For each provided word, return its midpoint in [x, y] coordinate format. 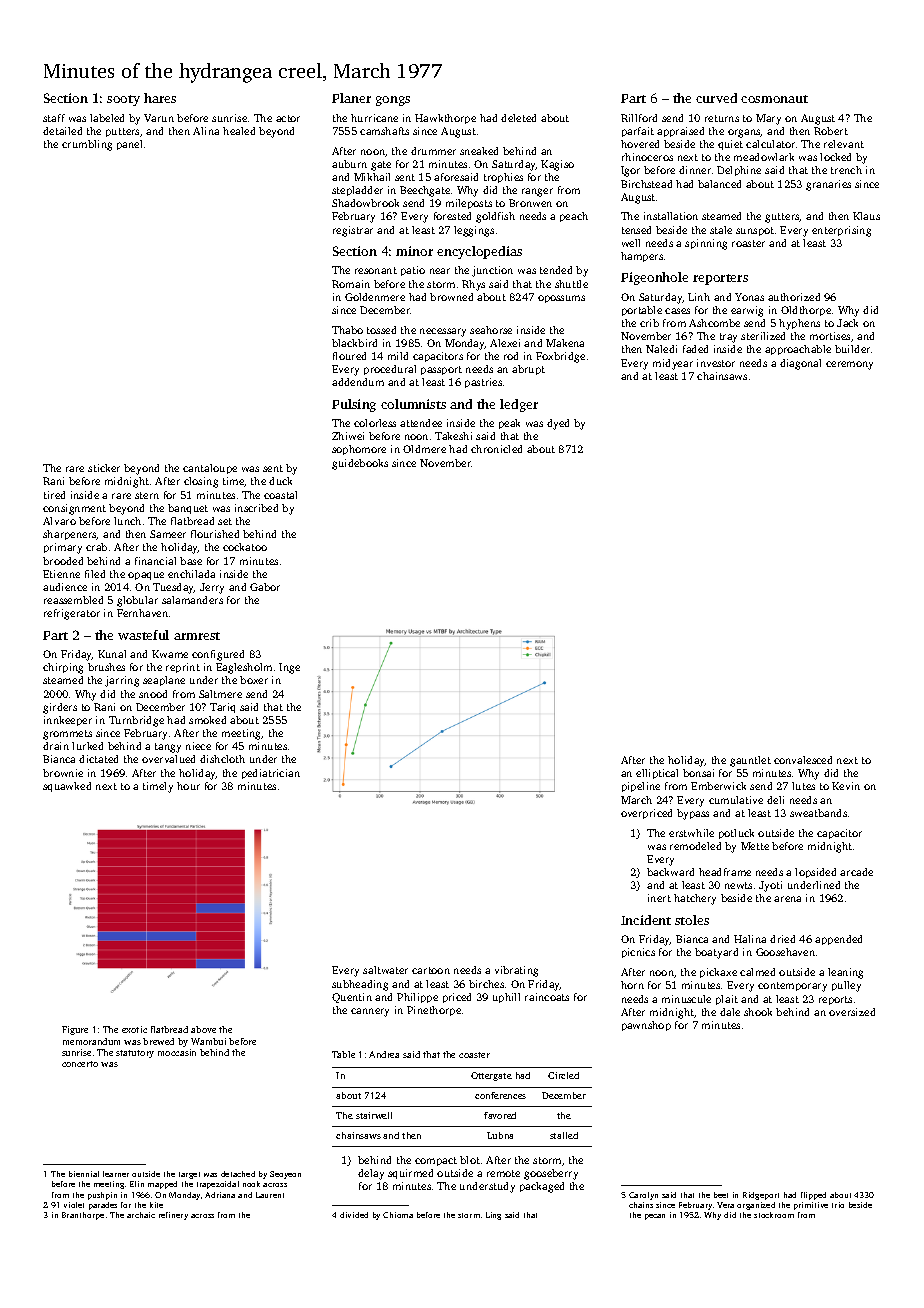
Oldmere [424, 449]
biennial [84, 1174]
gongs [393, 101]
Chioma [398, 1215]
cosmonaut [774, 99]
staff [54, 118]
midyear [673, 364]
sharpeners [70, 535]
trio [838, 1205]
